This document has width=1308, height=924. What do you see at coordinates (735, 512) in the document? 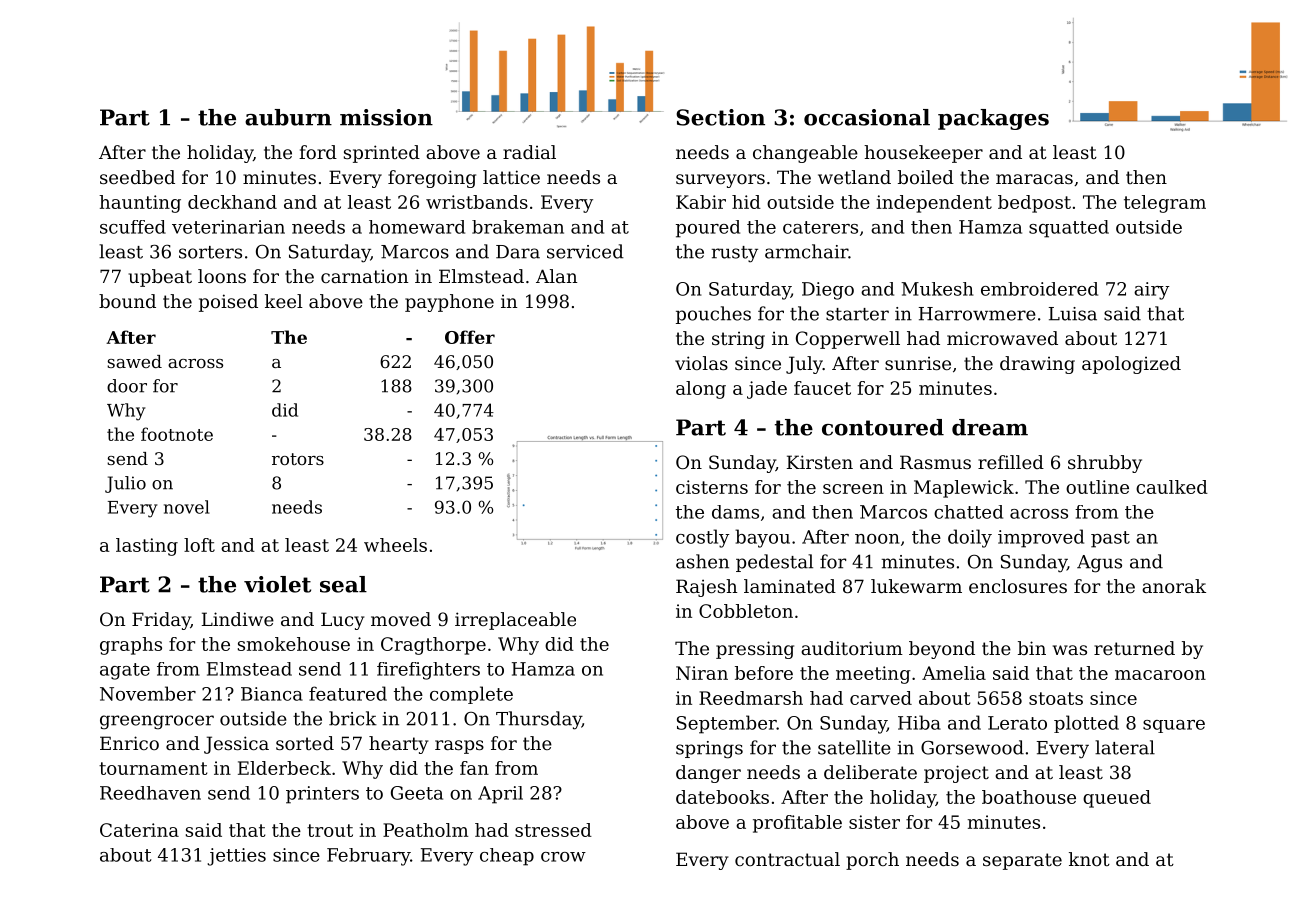
I see `dams` at bounding box center [735, 512].
